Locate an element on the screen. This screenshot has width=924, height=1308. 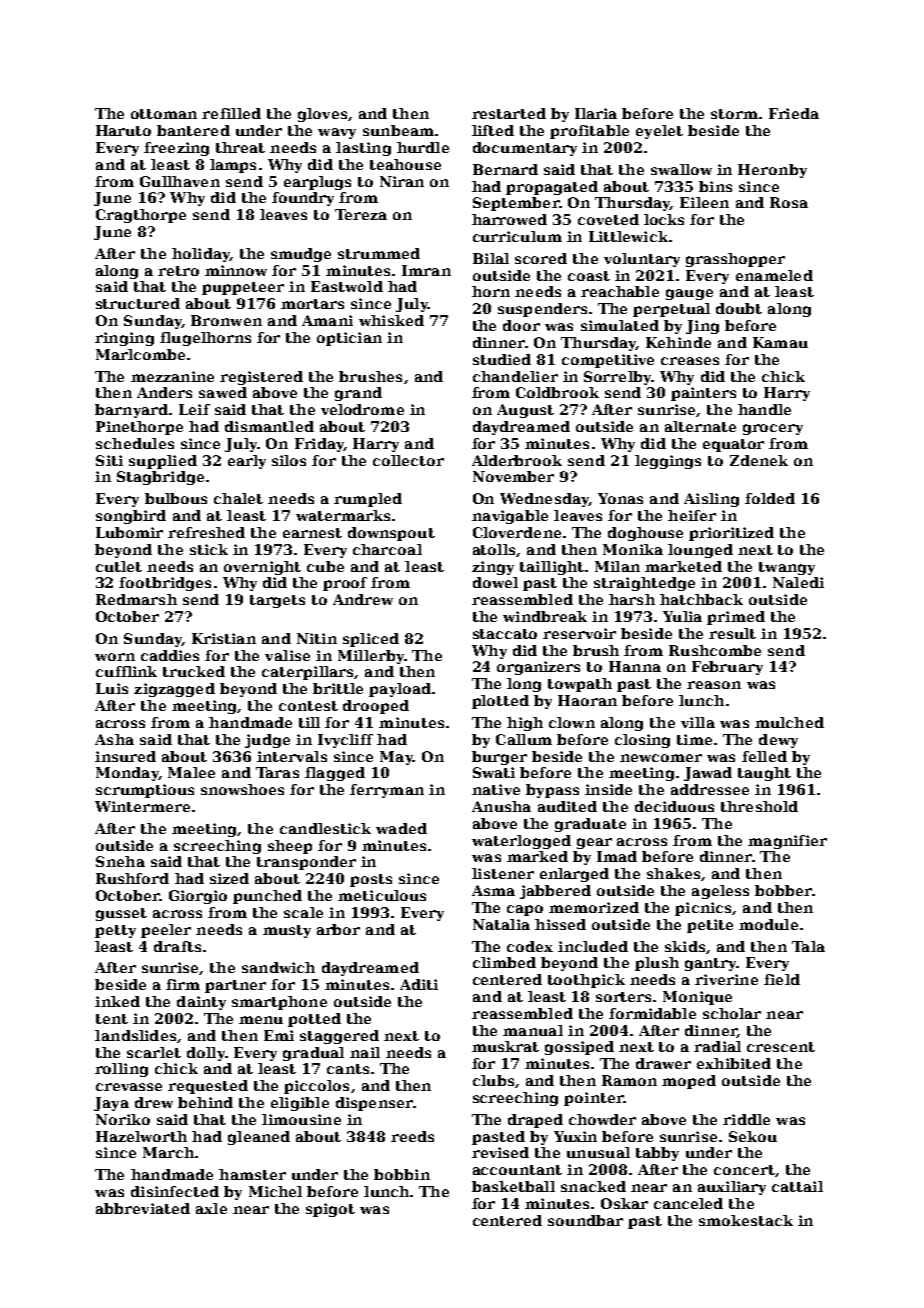
manual is located at coordinates (533, 1030).
